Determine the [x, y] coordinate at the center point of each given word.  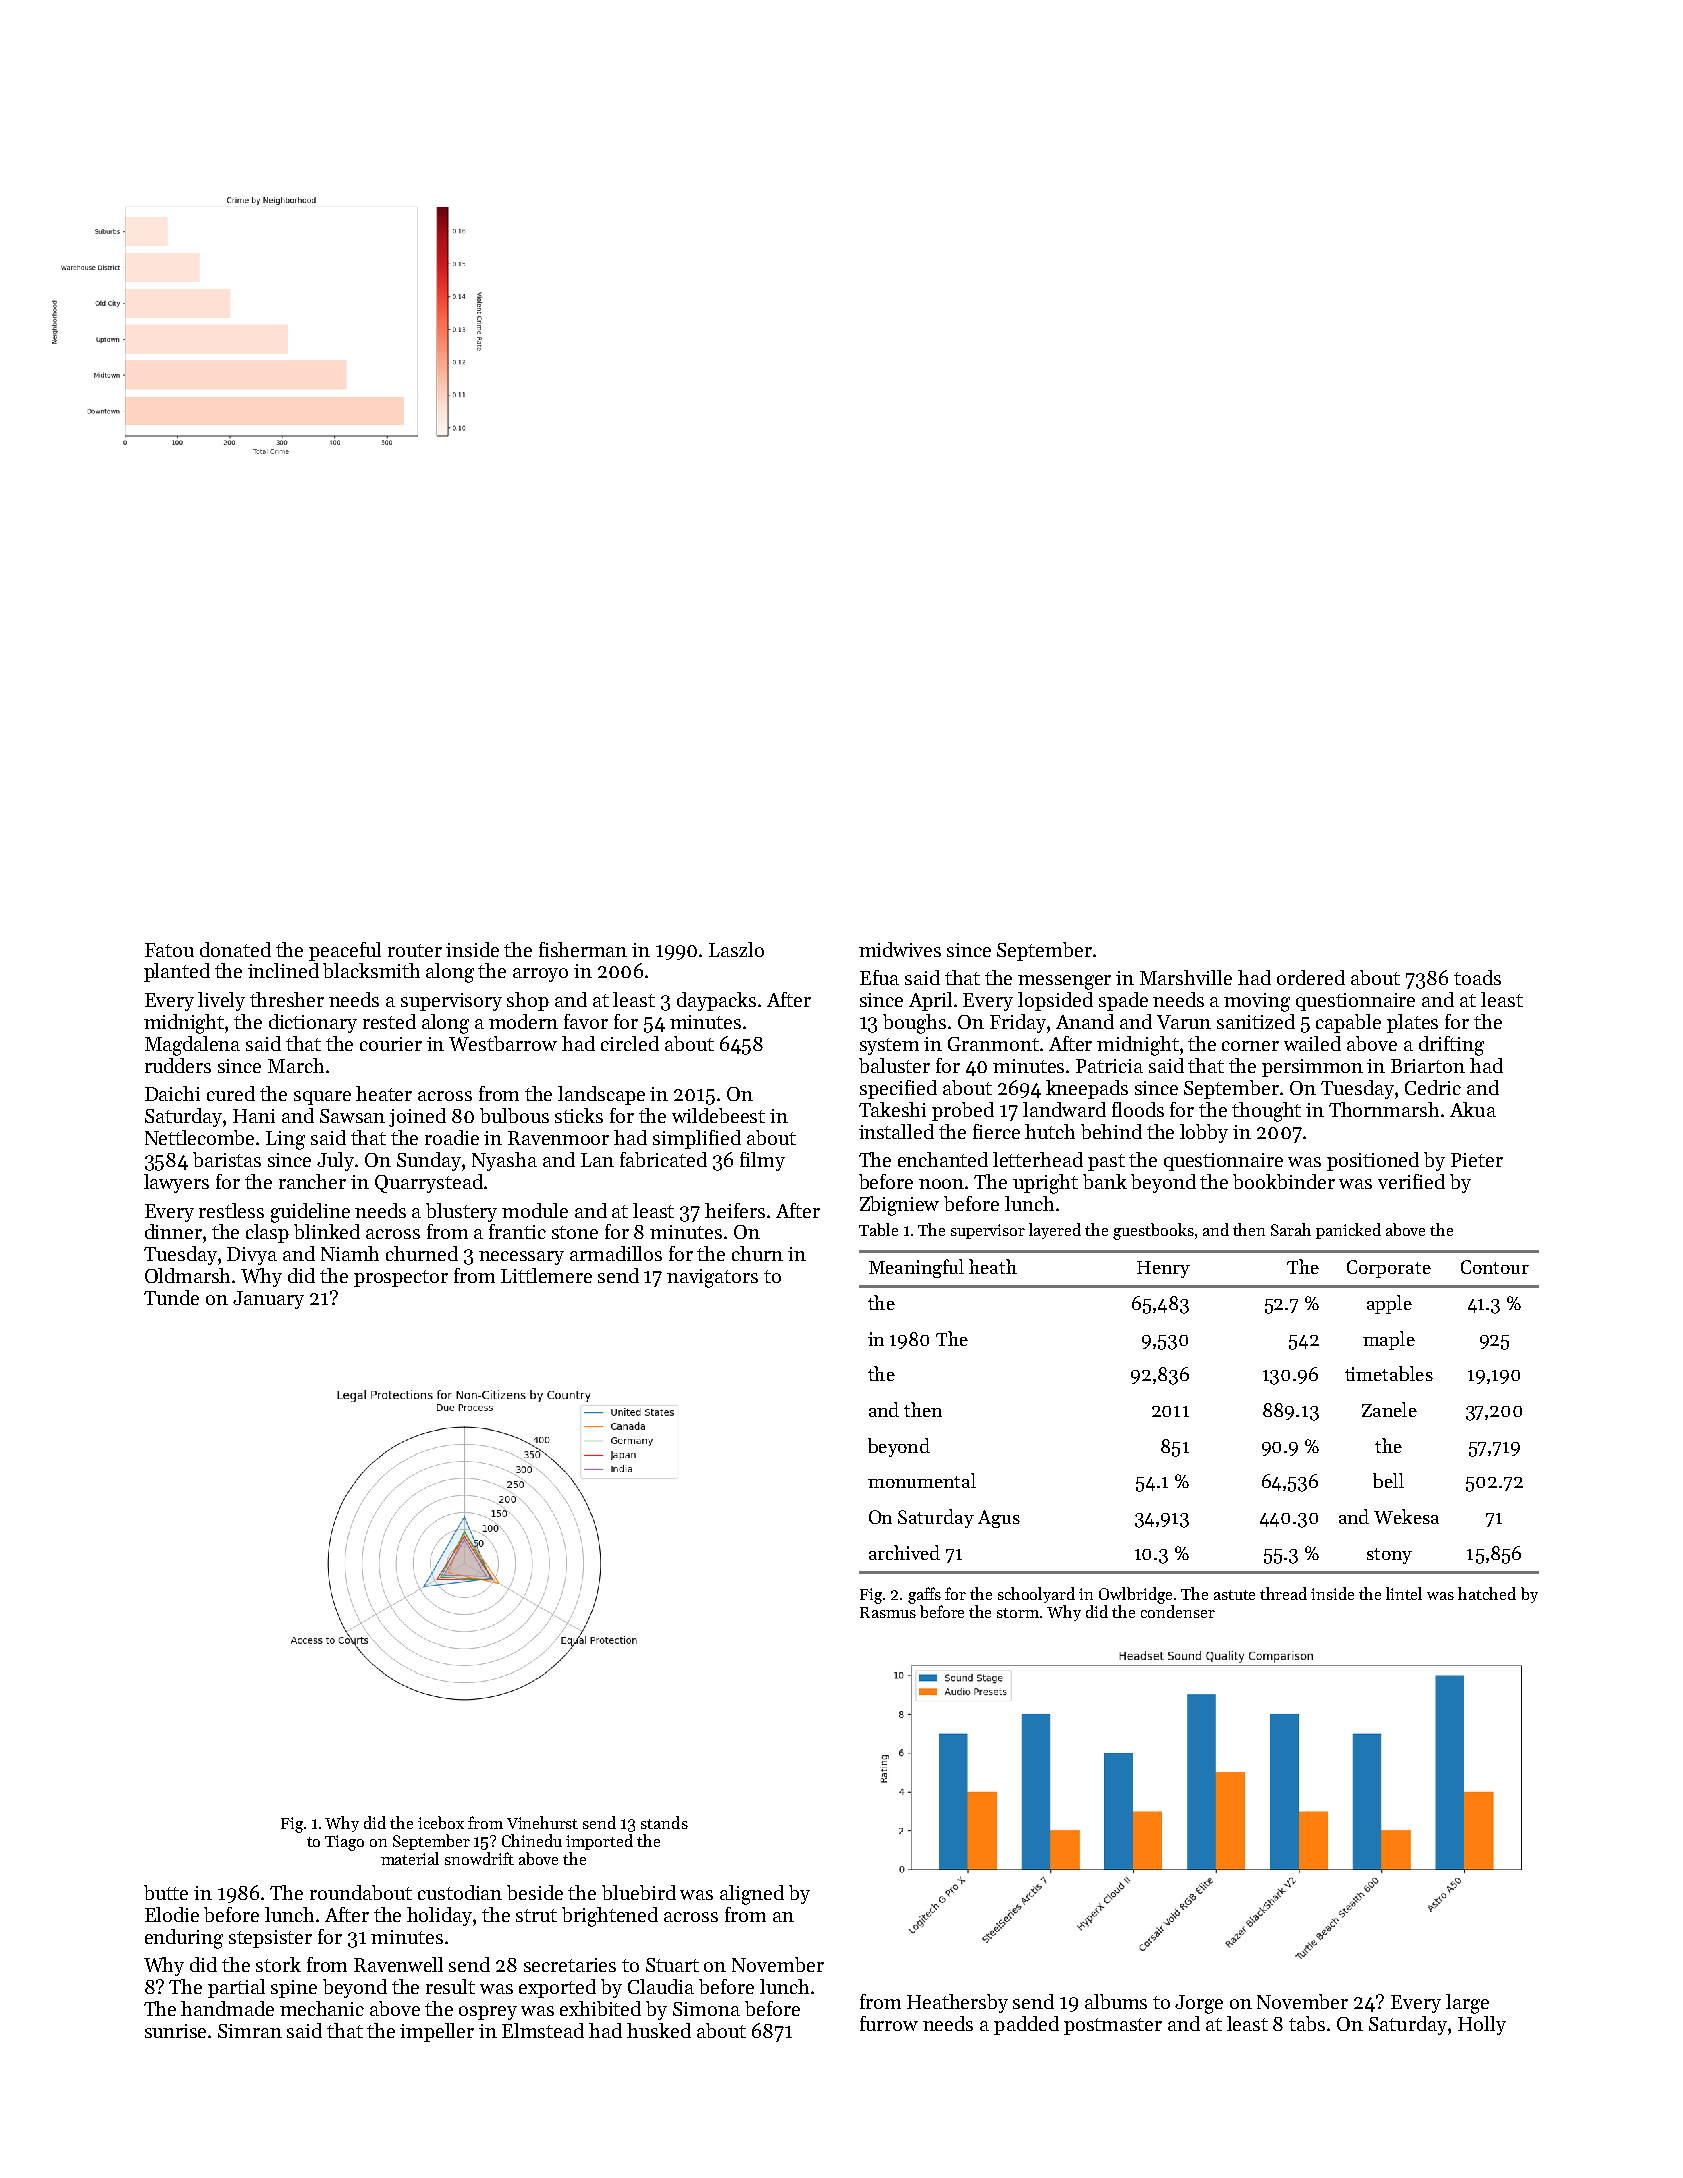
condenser [1178, 1611]
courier [391, 1044]
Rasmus [888, 1612]
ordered [1311, 977]
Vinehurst [542, 1822]
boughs [914, 1024]
